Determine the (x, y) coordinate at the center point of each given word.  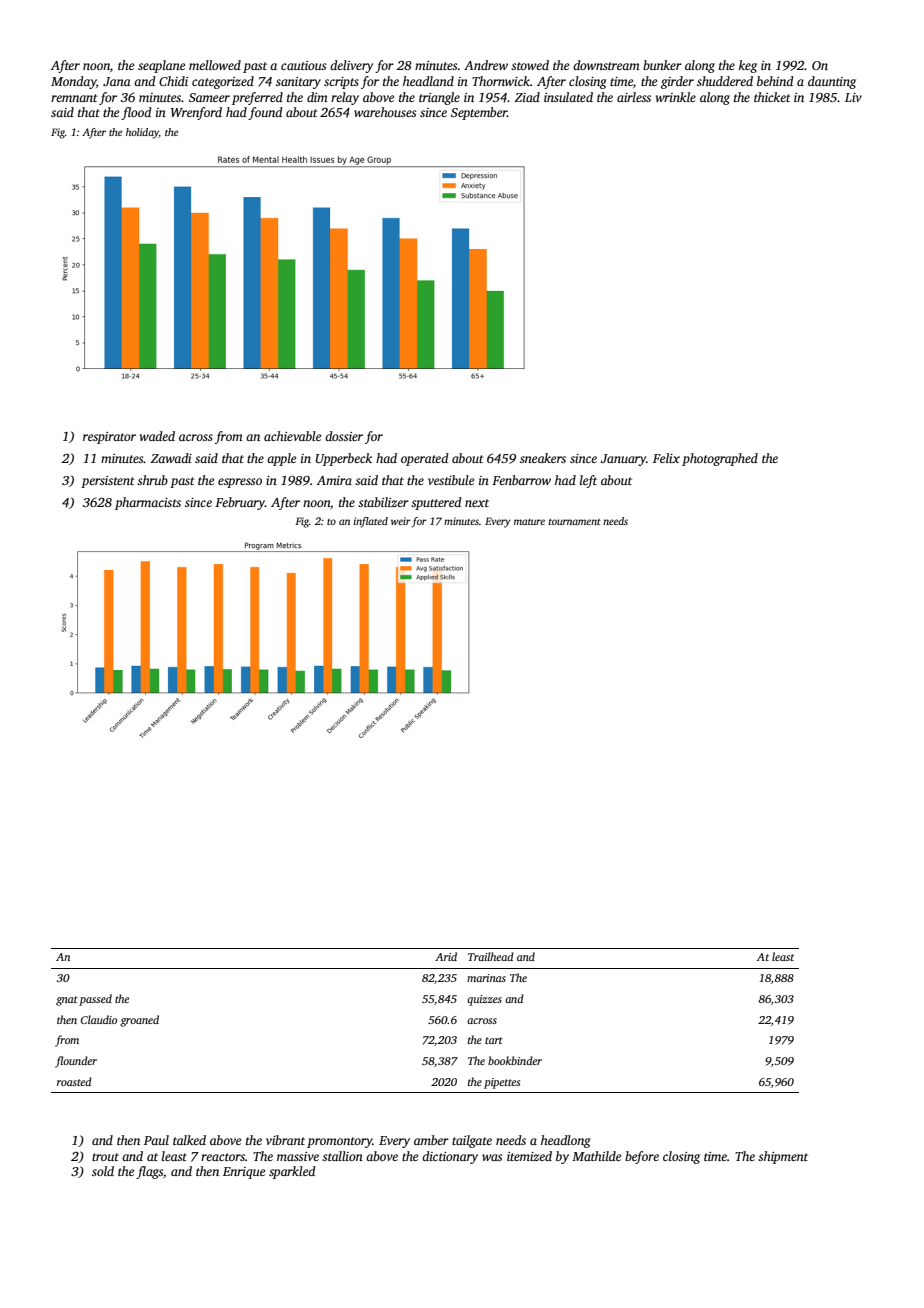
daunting (832, 82)
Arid (446, 956)
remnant (74, 98)
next (477, 503)
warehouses (385, 112)
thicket (772, 97)
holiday (142, 133)
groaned (139, 1021)
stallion (342, 1156)
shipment (783, 1157)
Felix (666, 458)
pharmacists (148, 503)
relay (345, 98)
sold (103, 1171)
